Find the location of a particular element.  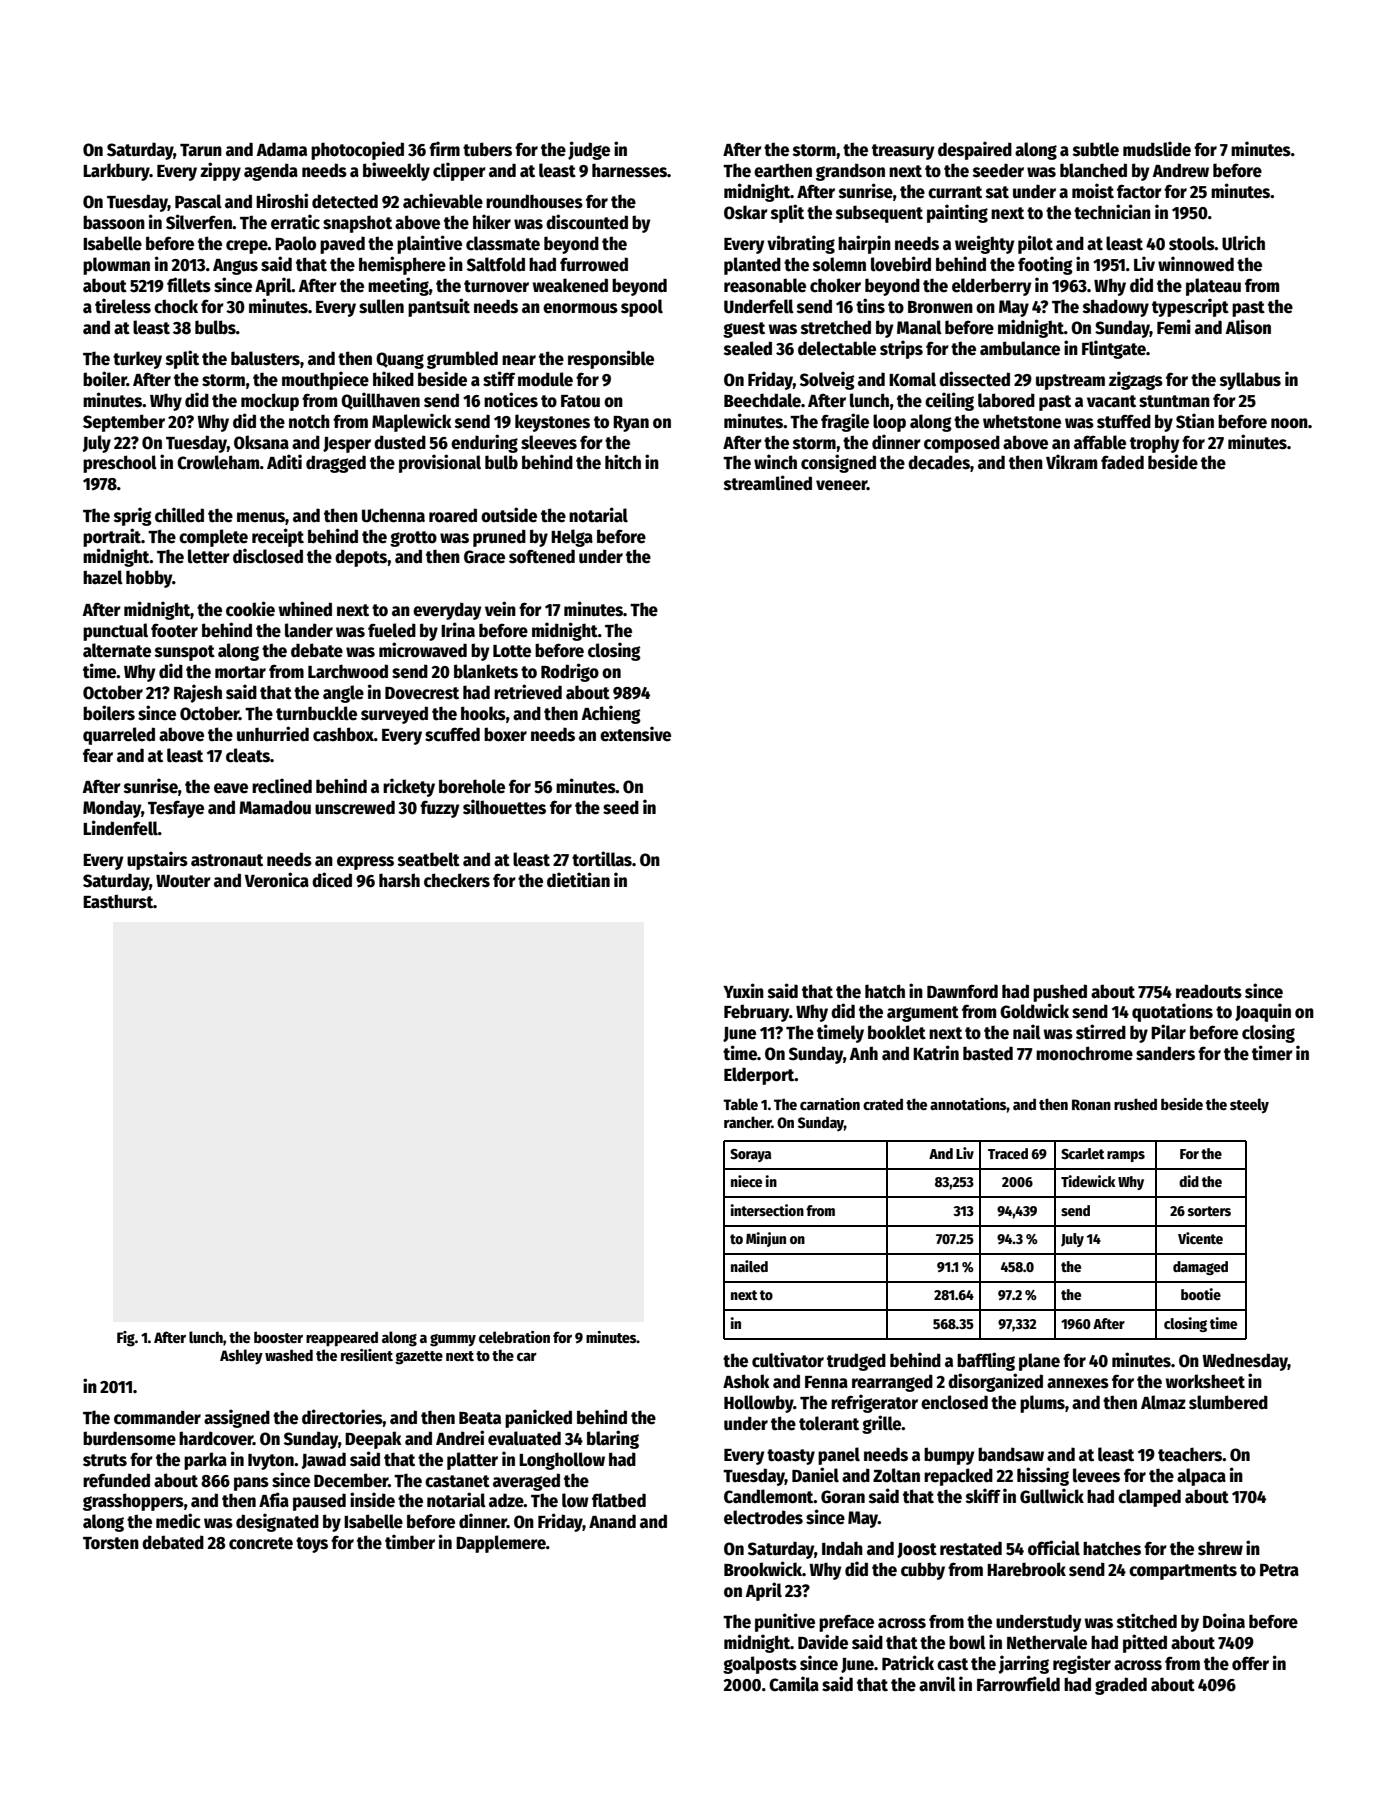

Achieng is located at coordinates (611, 714).
